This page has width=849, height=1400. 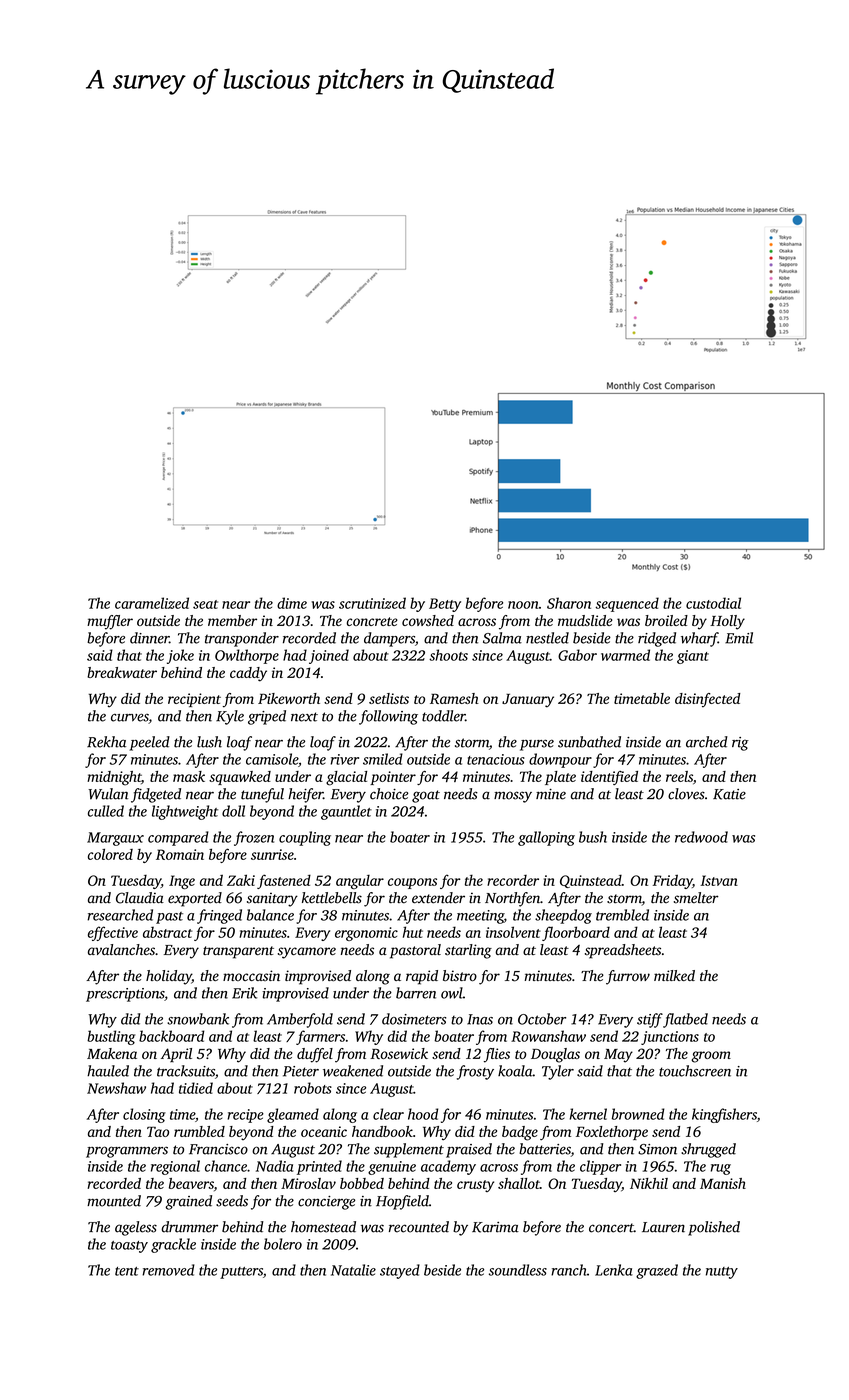 I want to click on putters, so click(x=241, y=1273).
